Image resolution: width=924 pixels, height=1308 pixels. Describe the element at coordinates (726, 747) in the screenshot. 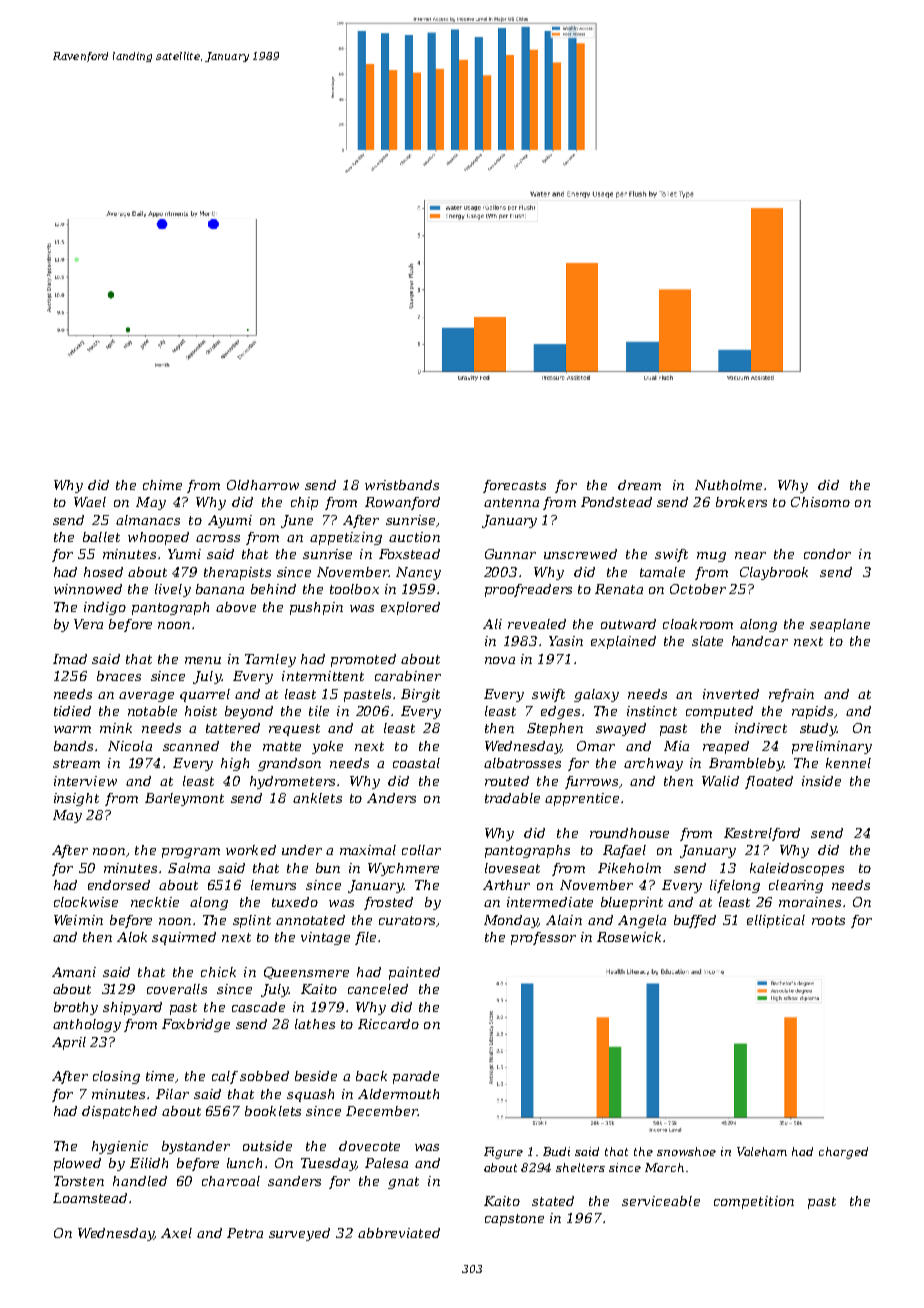

I see `reaped` at that location.
